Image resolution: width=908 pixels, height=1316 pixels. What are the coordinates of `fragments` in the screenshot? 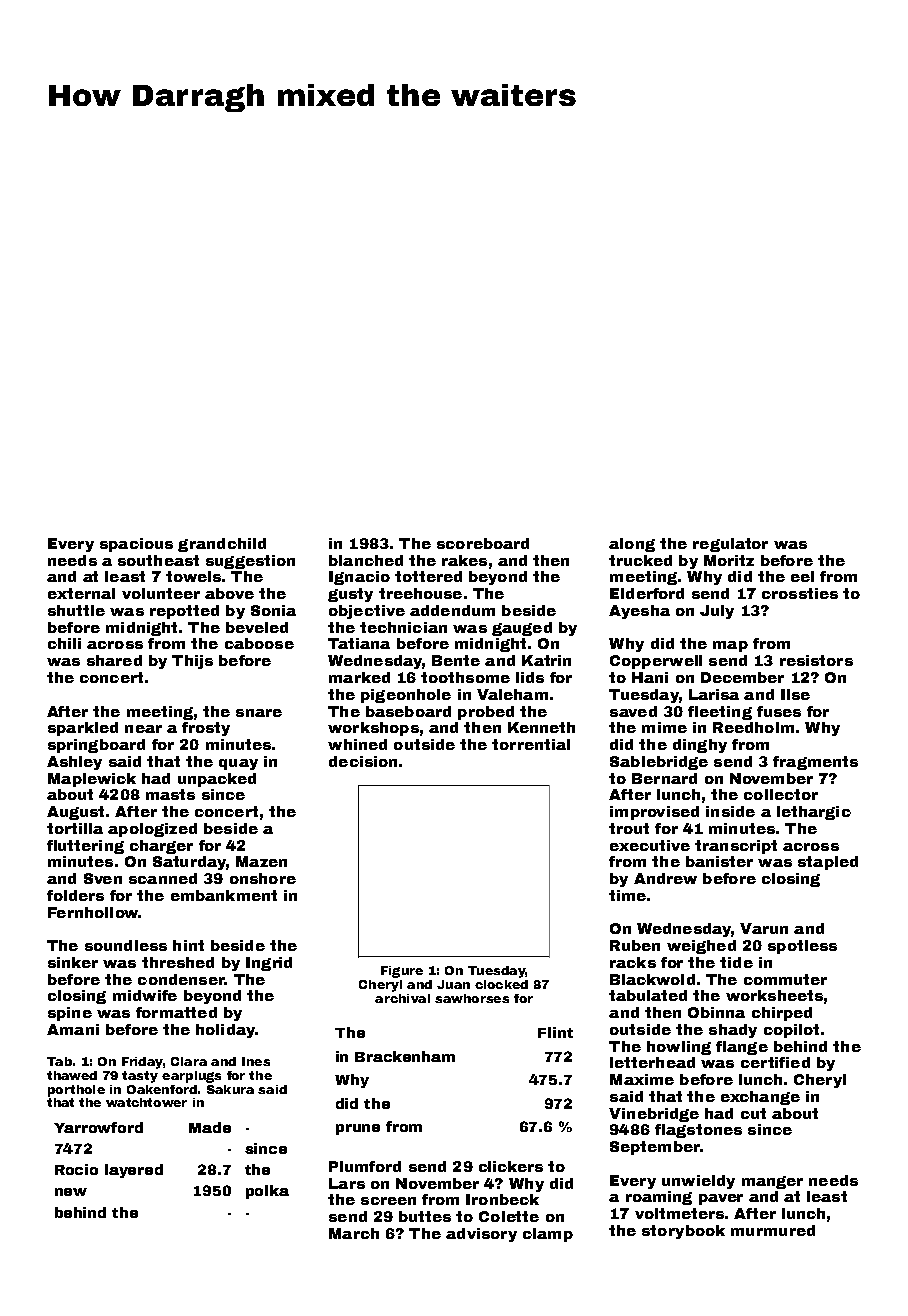 It's located at (815, 763).
